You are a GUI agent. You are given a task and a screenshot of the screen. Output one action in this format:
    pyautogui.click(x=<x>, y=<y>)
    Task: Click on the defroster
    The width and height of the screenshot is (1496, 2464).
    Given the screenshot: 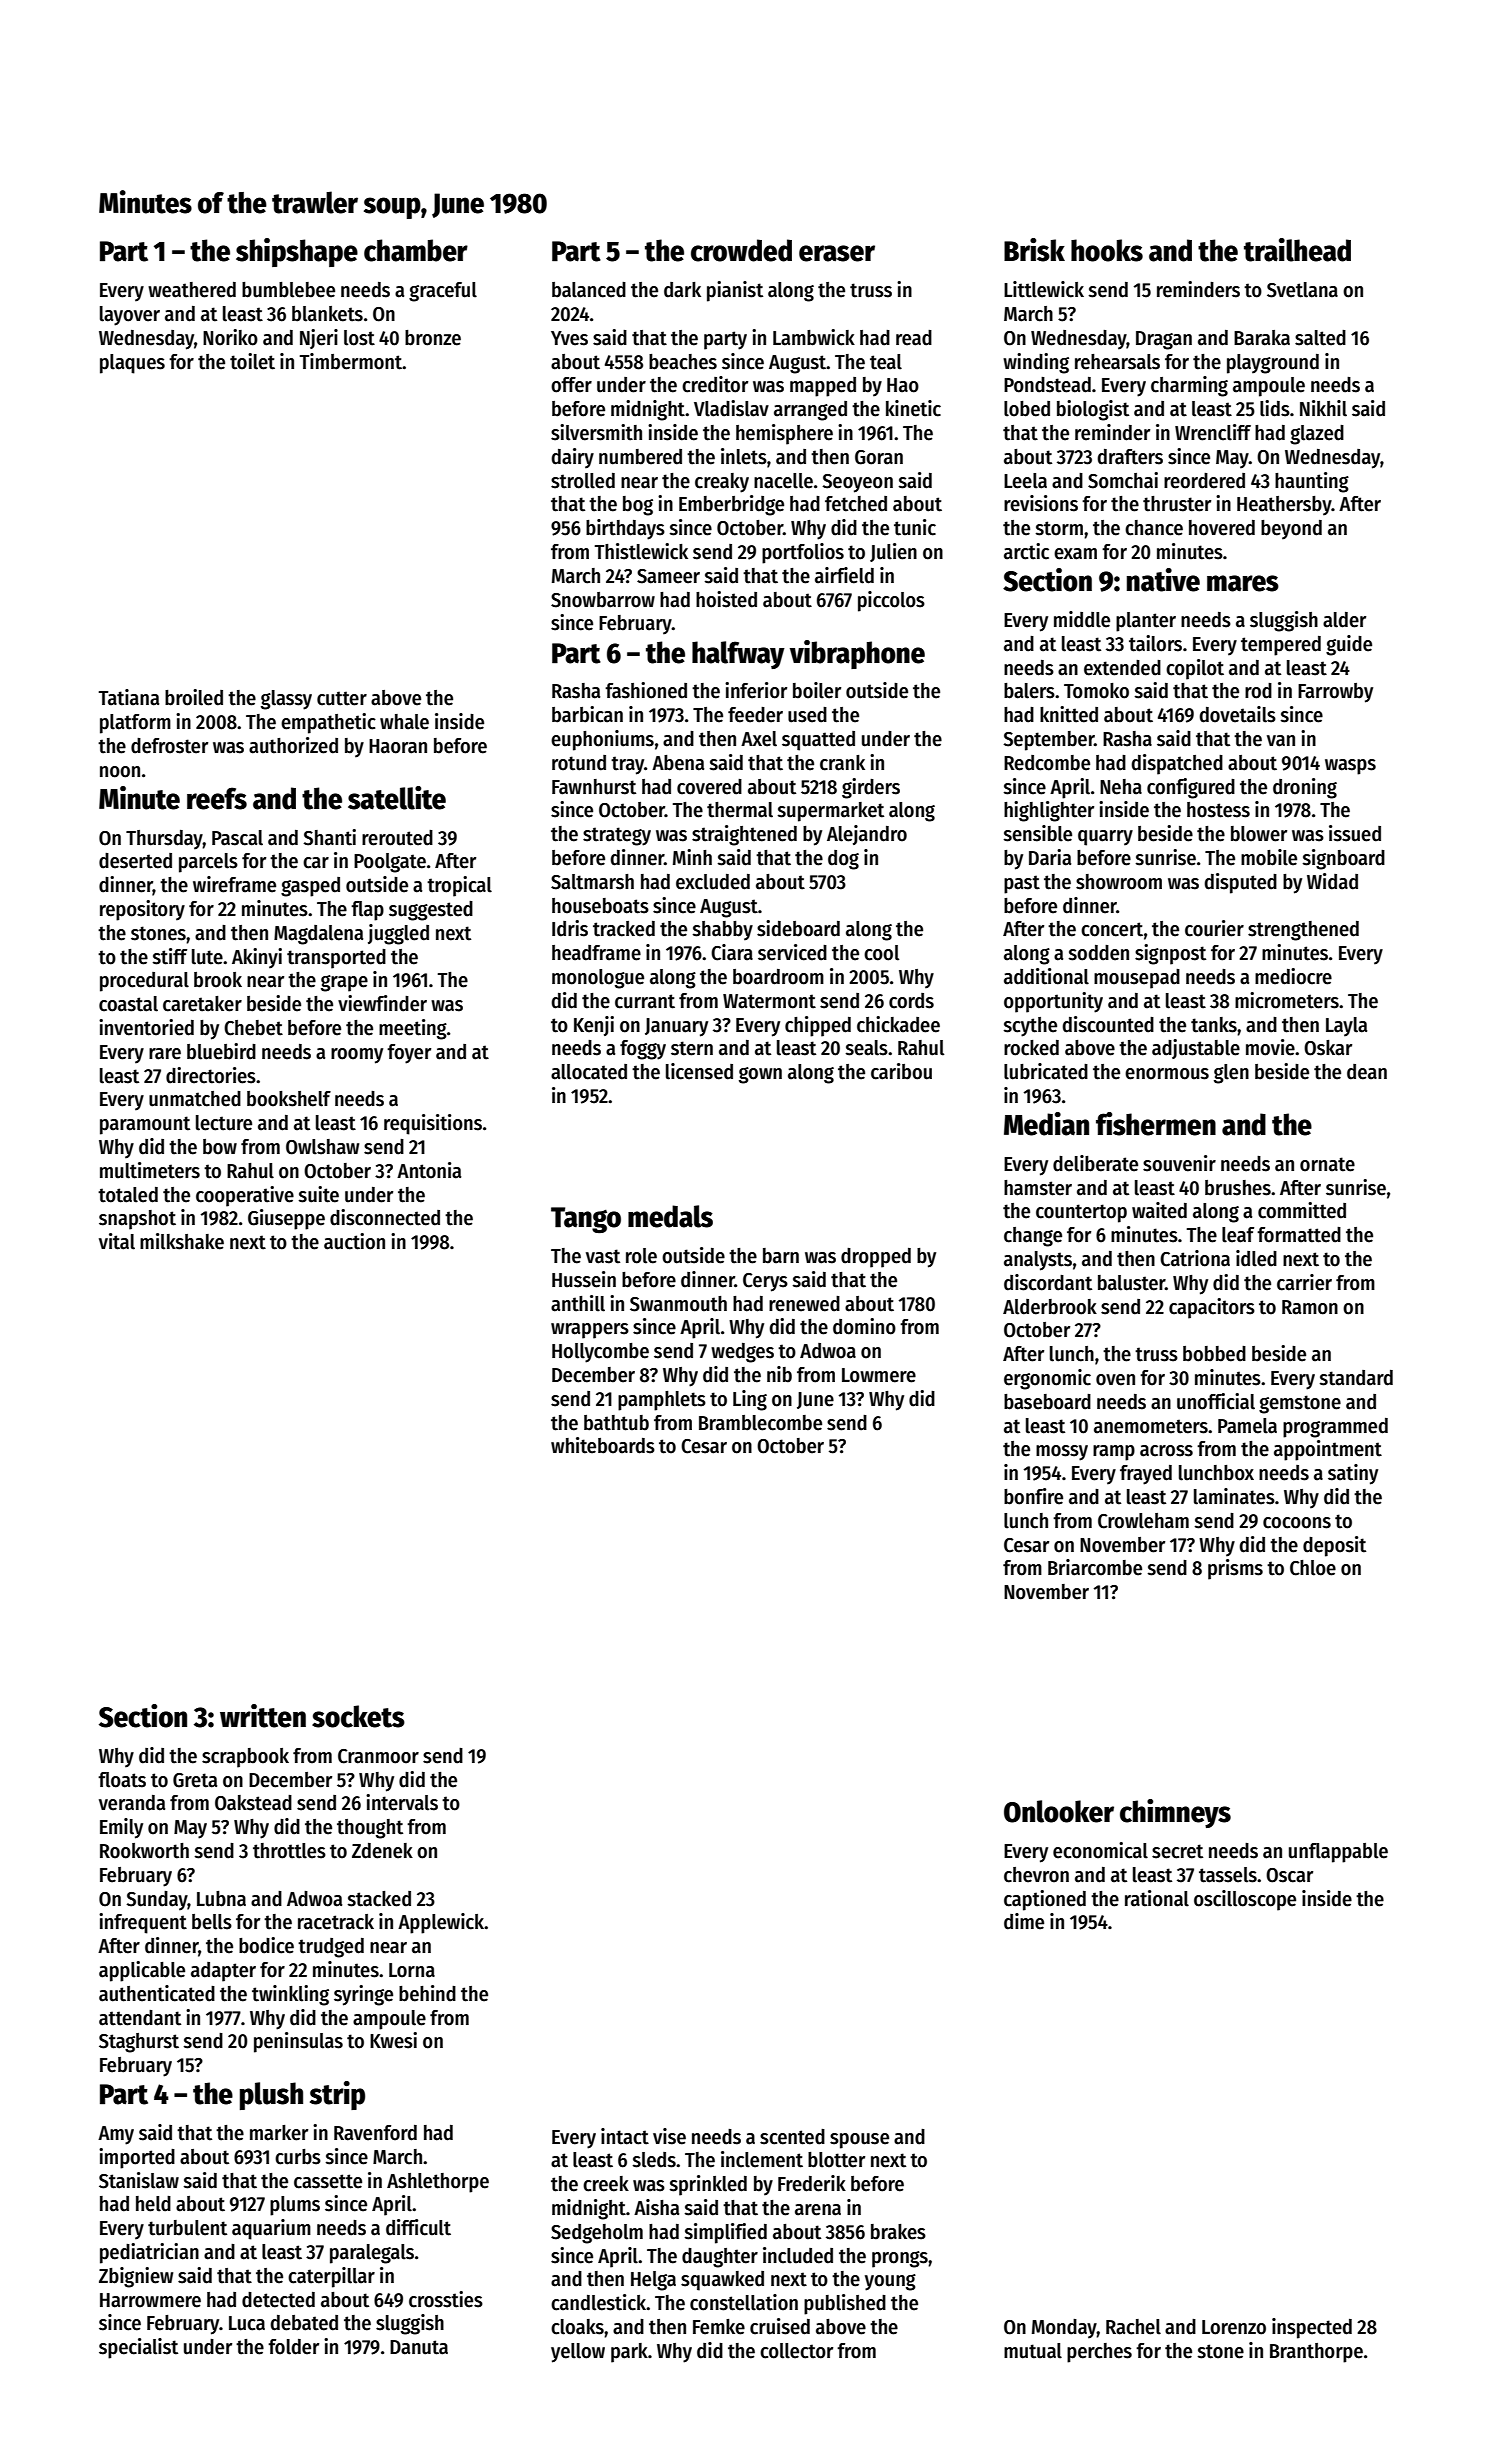 What is the action you would take?
    pyautogui.click(x=169, y=746)
